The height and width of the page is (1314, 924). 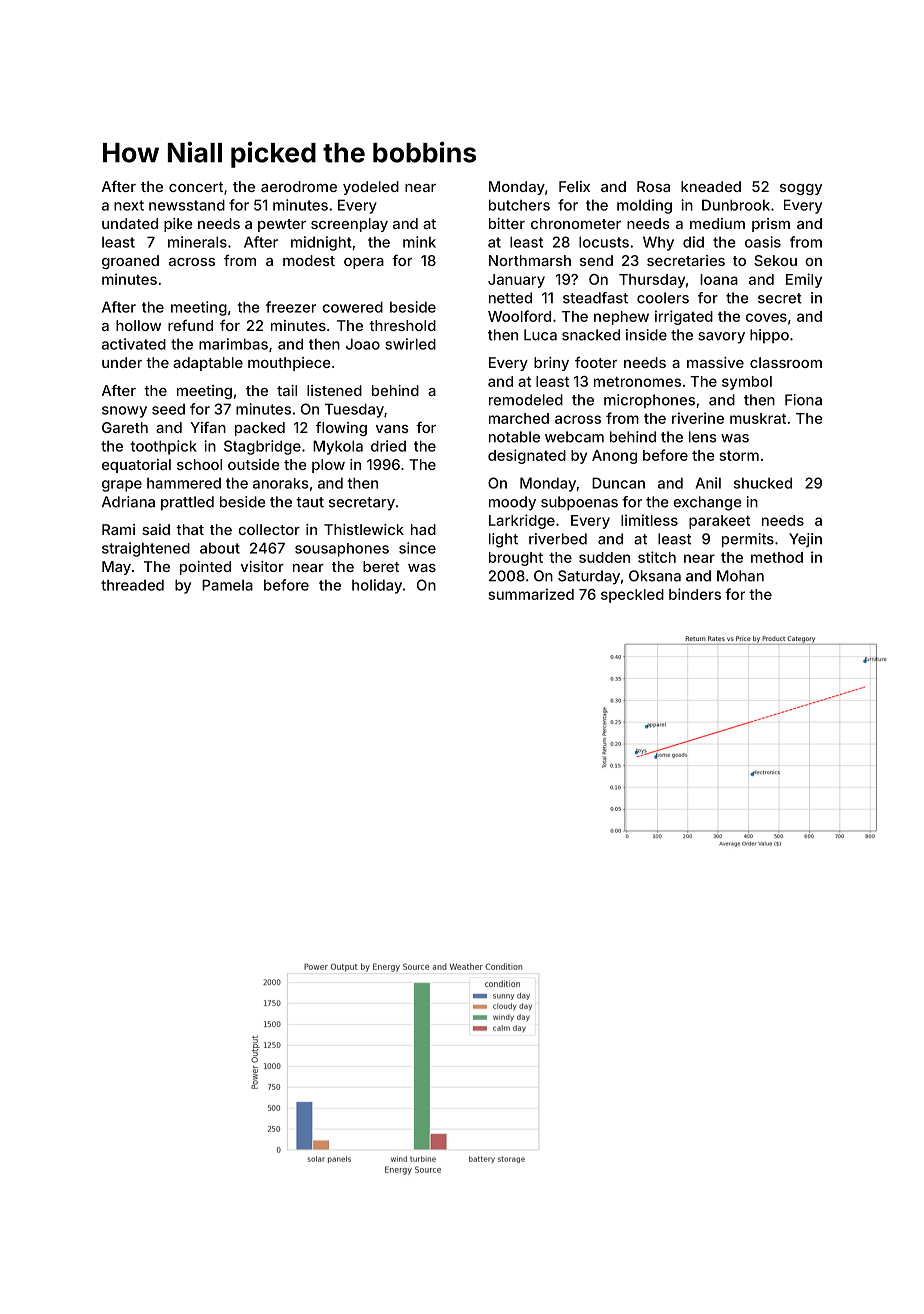 What do you see at coordinates (388, 446) in the page?
I see `dried` at bounding box center [388, 446].
